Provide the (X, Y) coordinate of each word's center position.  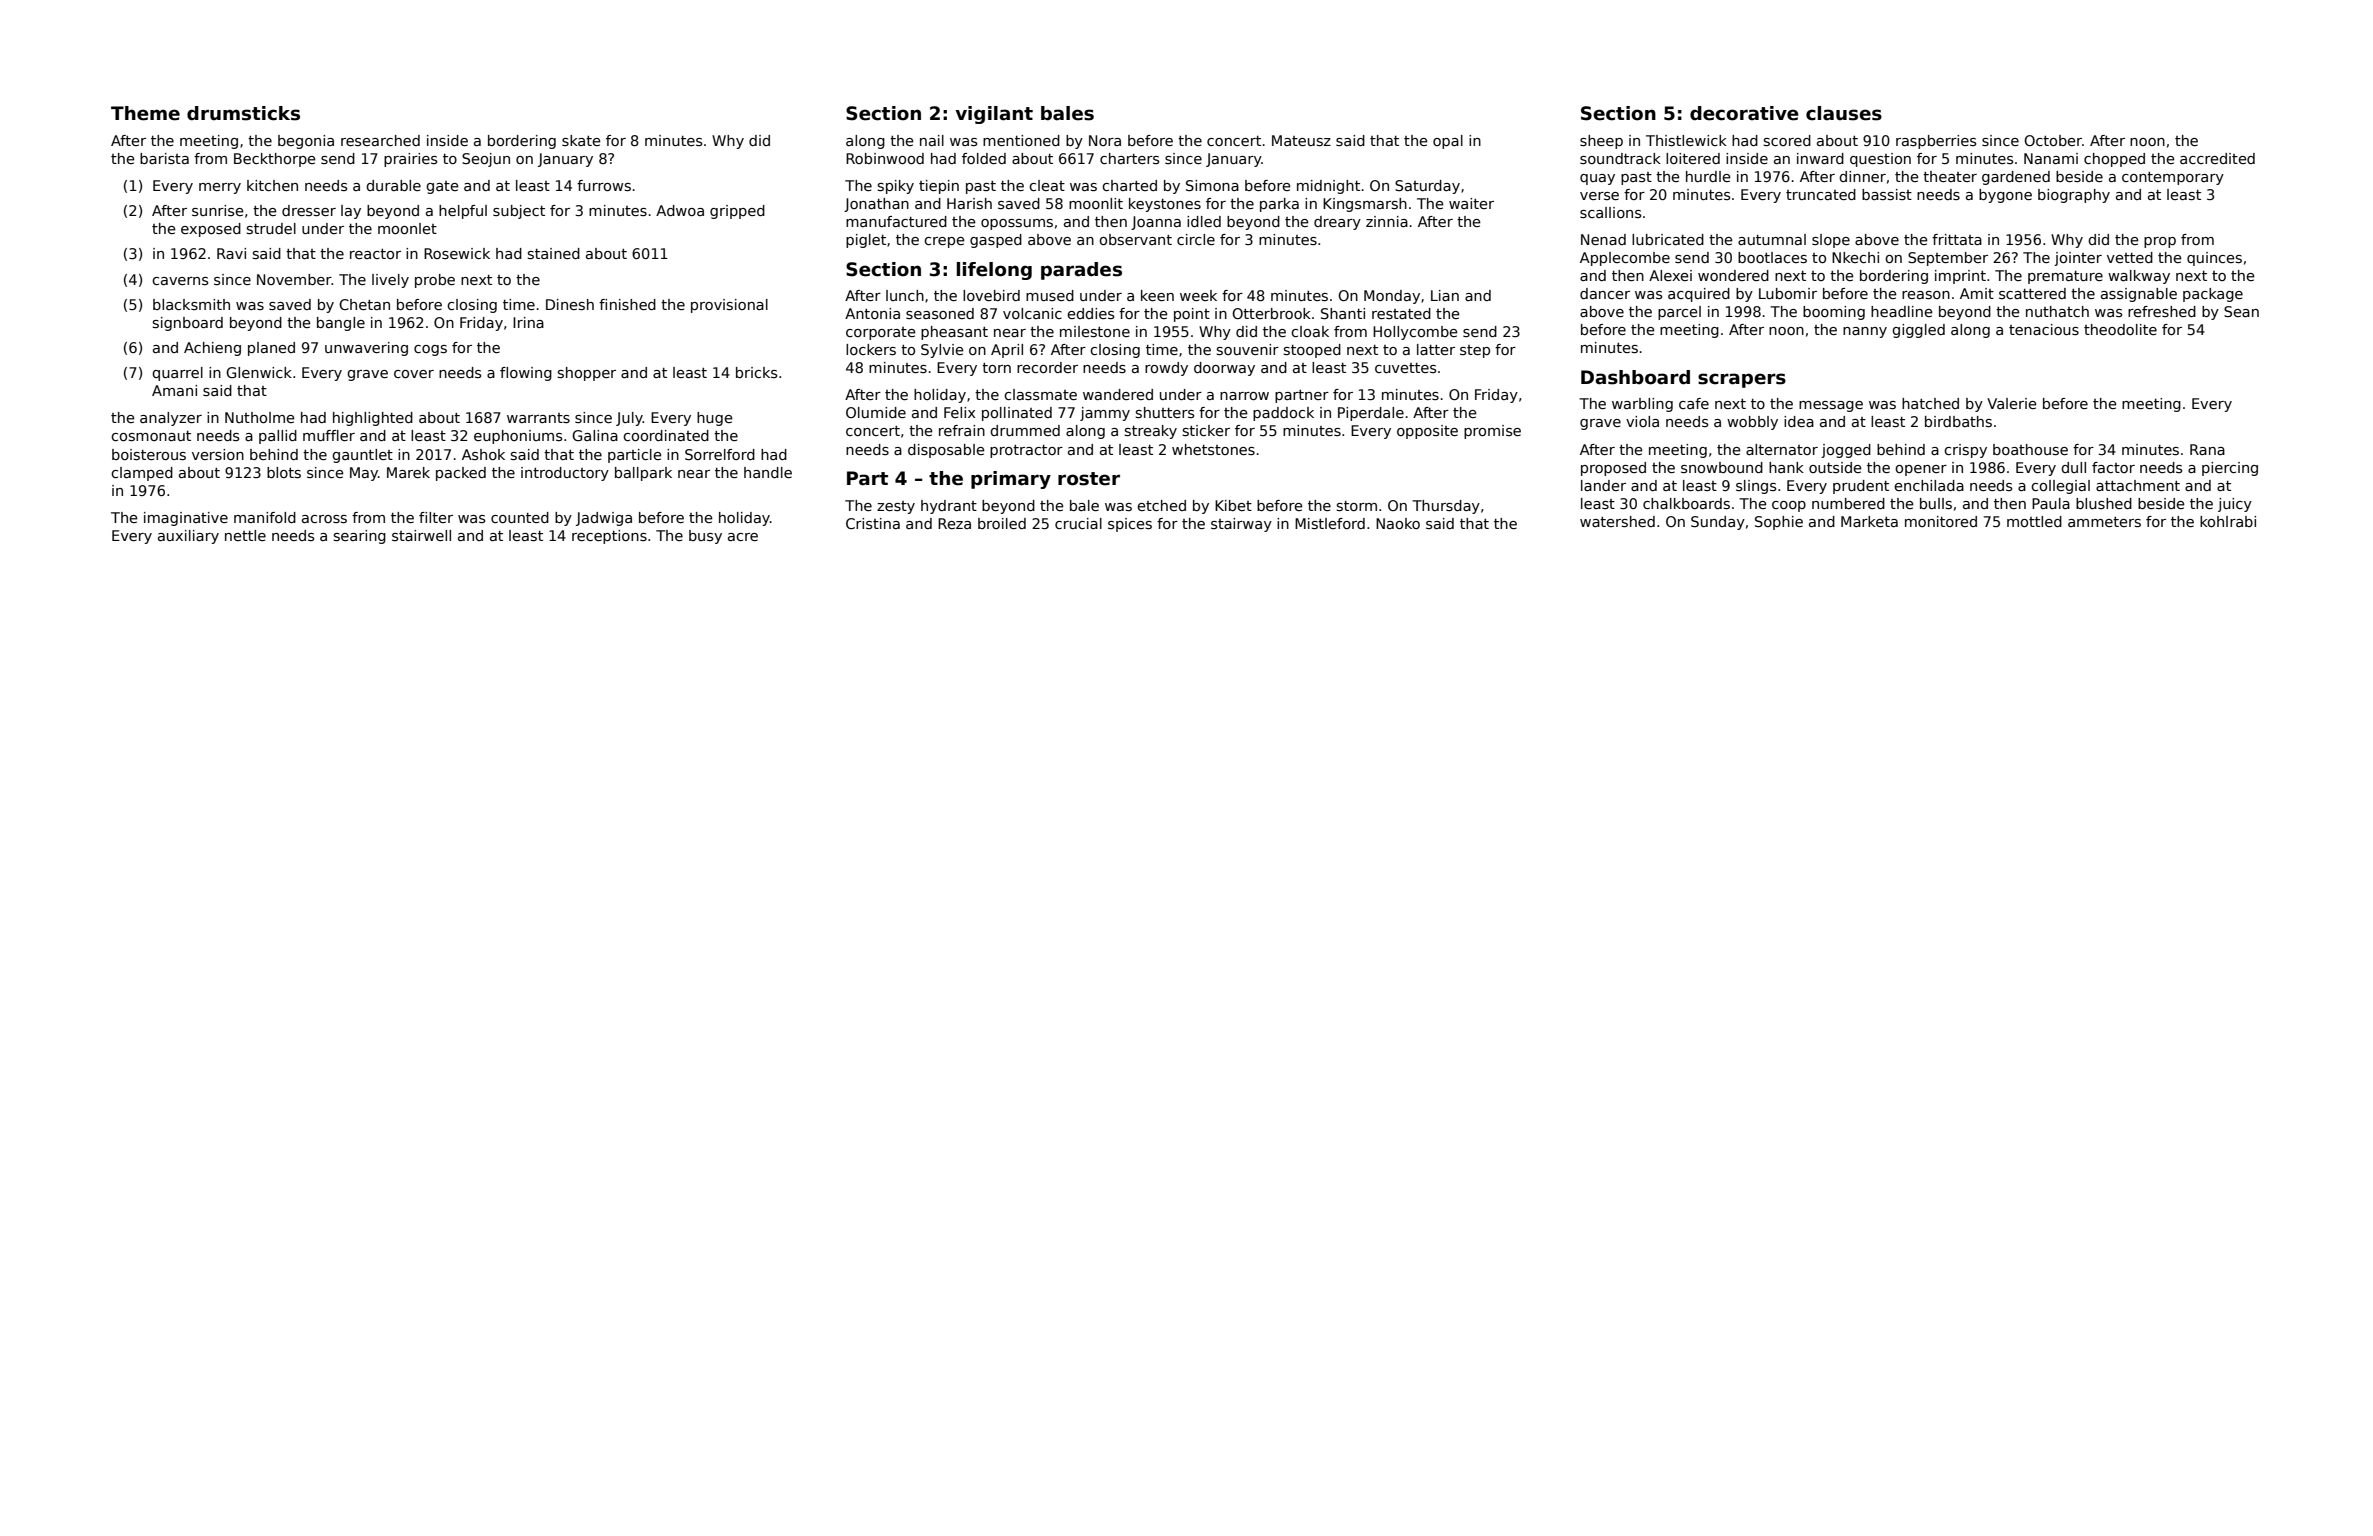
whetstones (1213, 449)
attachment (2138, 485)
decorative (1744, 113)
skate (581, 140)
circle (1196, 239)
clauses (1844, 113)
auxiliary (188, 537)
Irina (528, 322)
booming (1834, 313)
